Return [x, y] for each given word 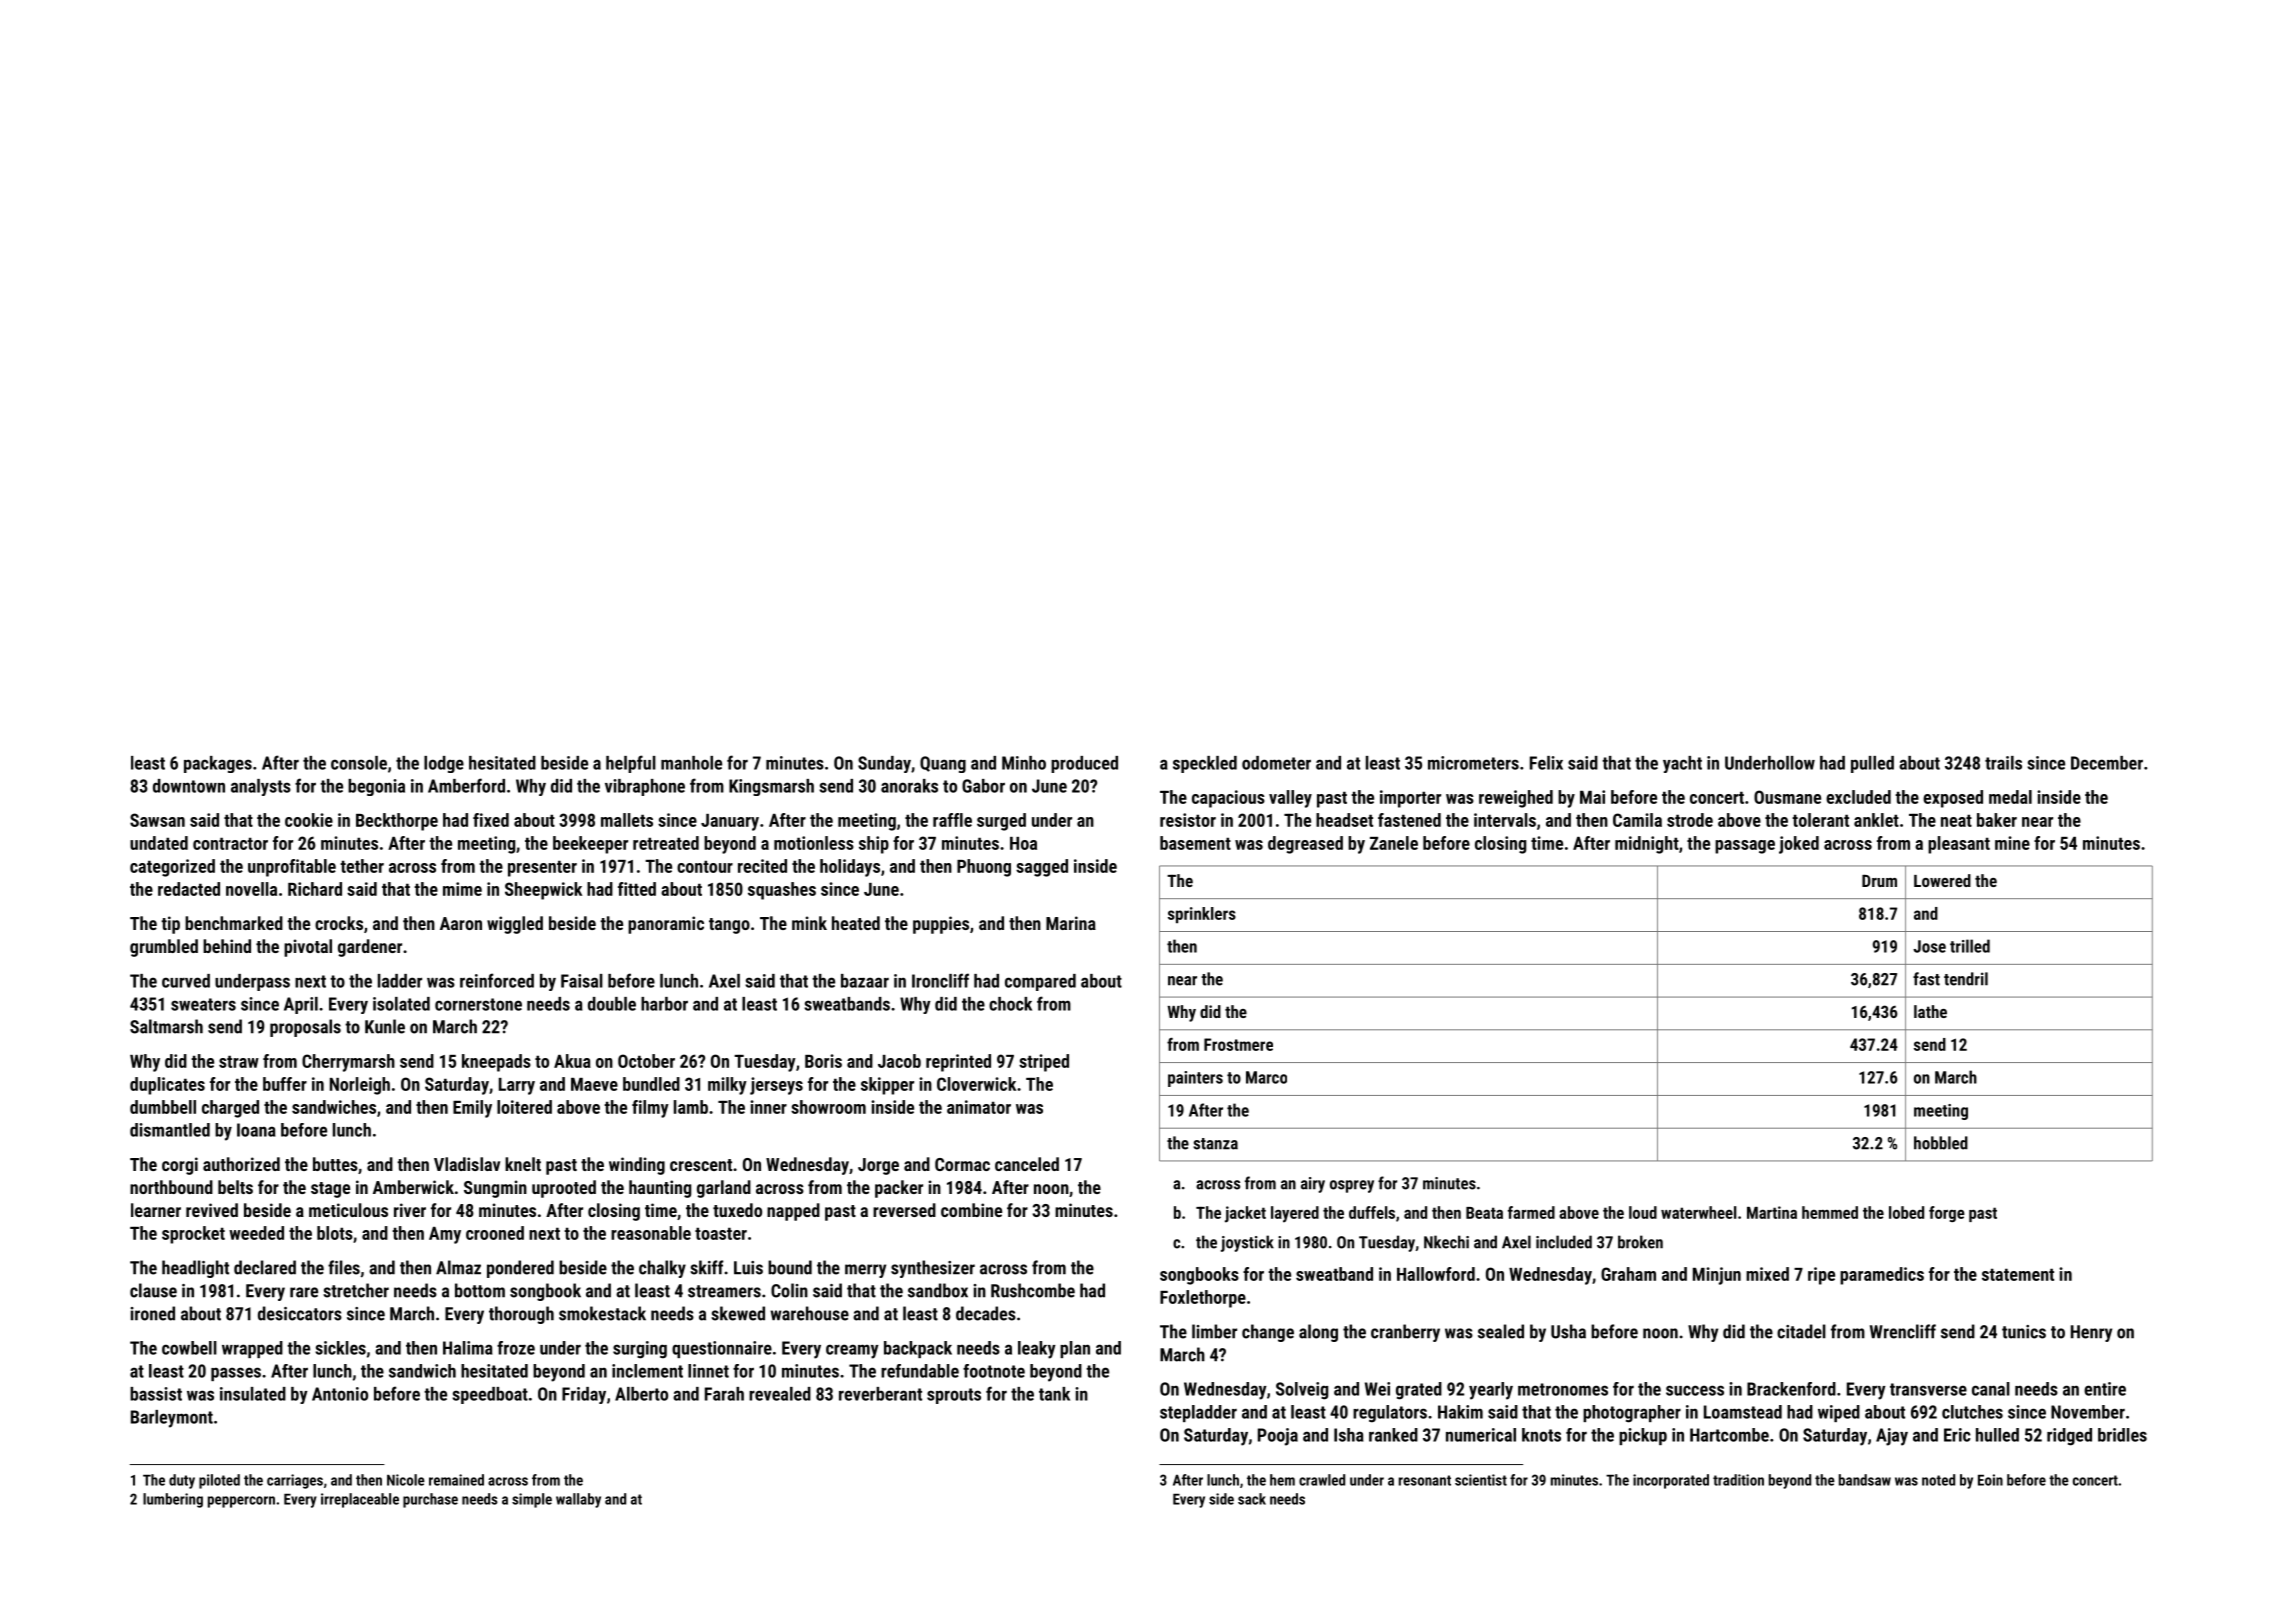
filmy [650, 1109]
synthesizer [933, 1269]
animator [979, 1107]
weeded [256, 1233]
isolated [401, 1004]
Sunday [884, 764]
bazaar [865, 981]
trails [2003, 763]
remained [456, 1480]
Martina [1772, 1212]
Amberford [466, 785]
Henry [2091, 1333]
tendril [1966, 979]
